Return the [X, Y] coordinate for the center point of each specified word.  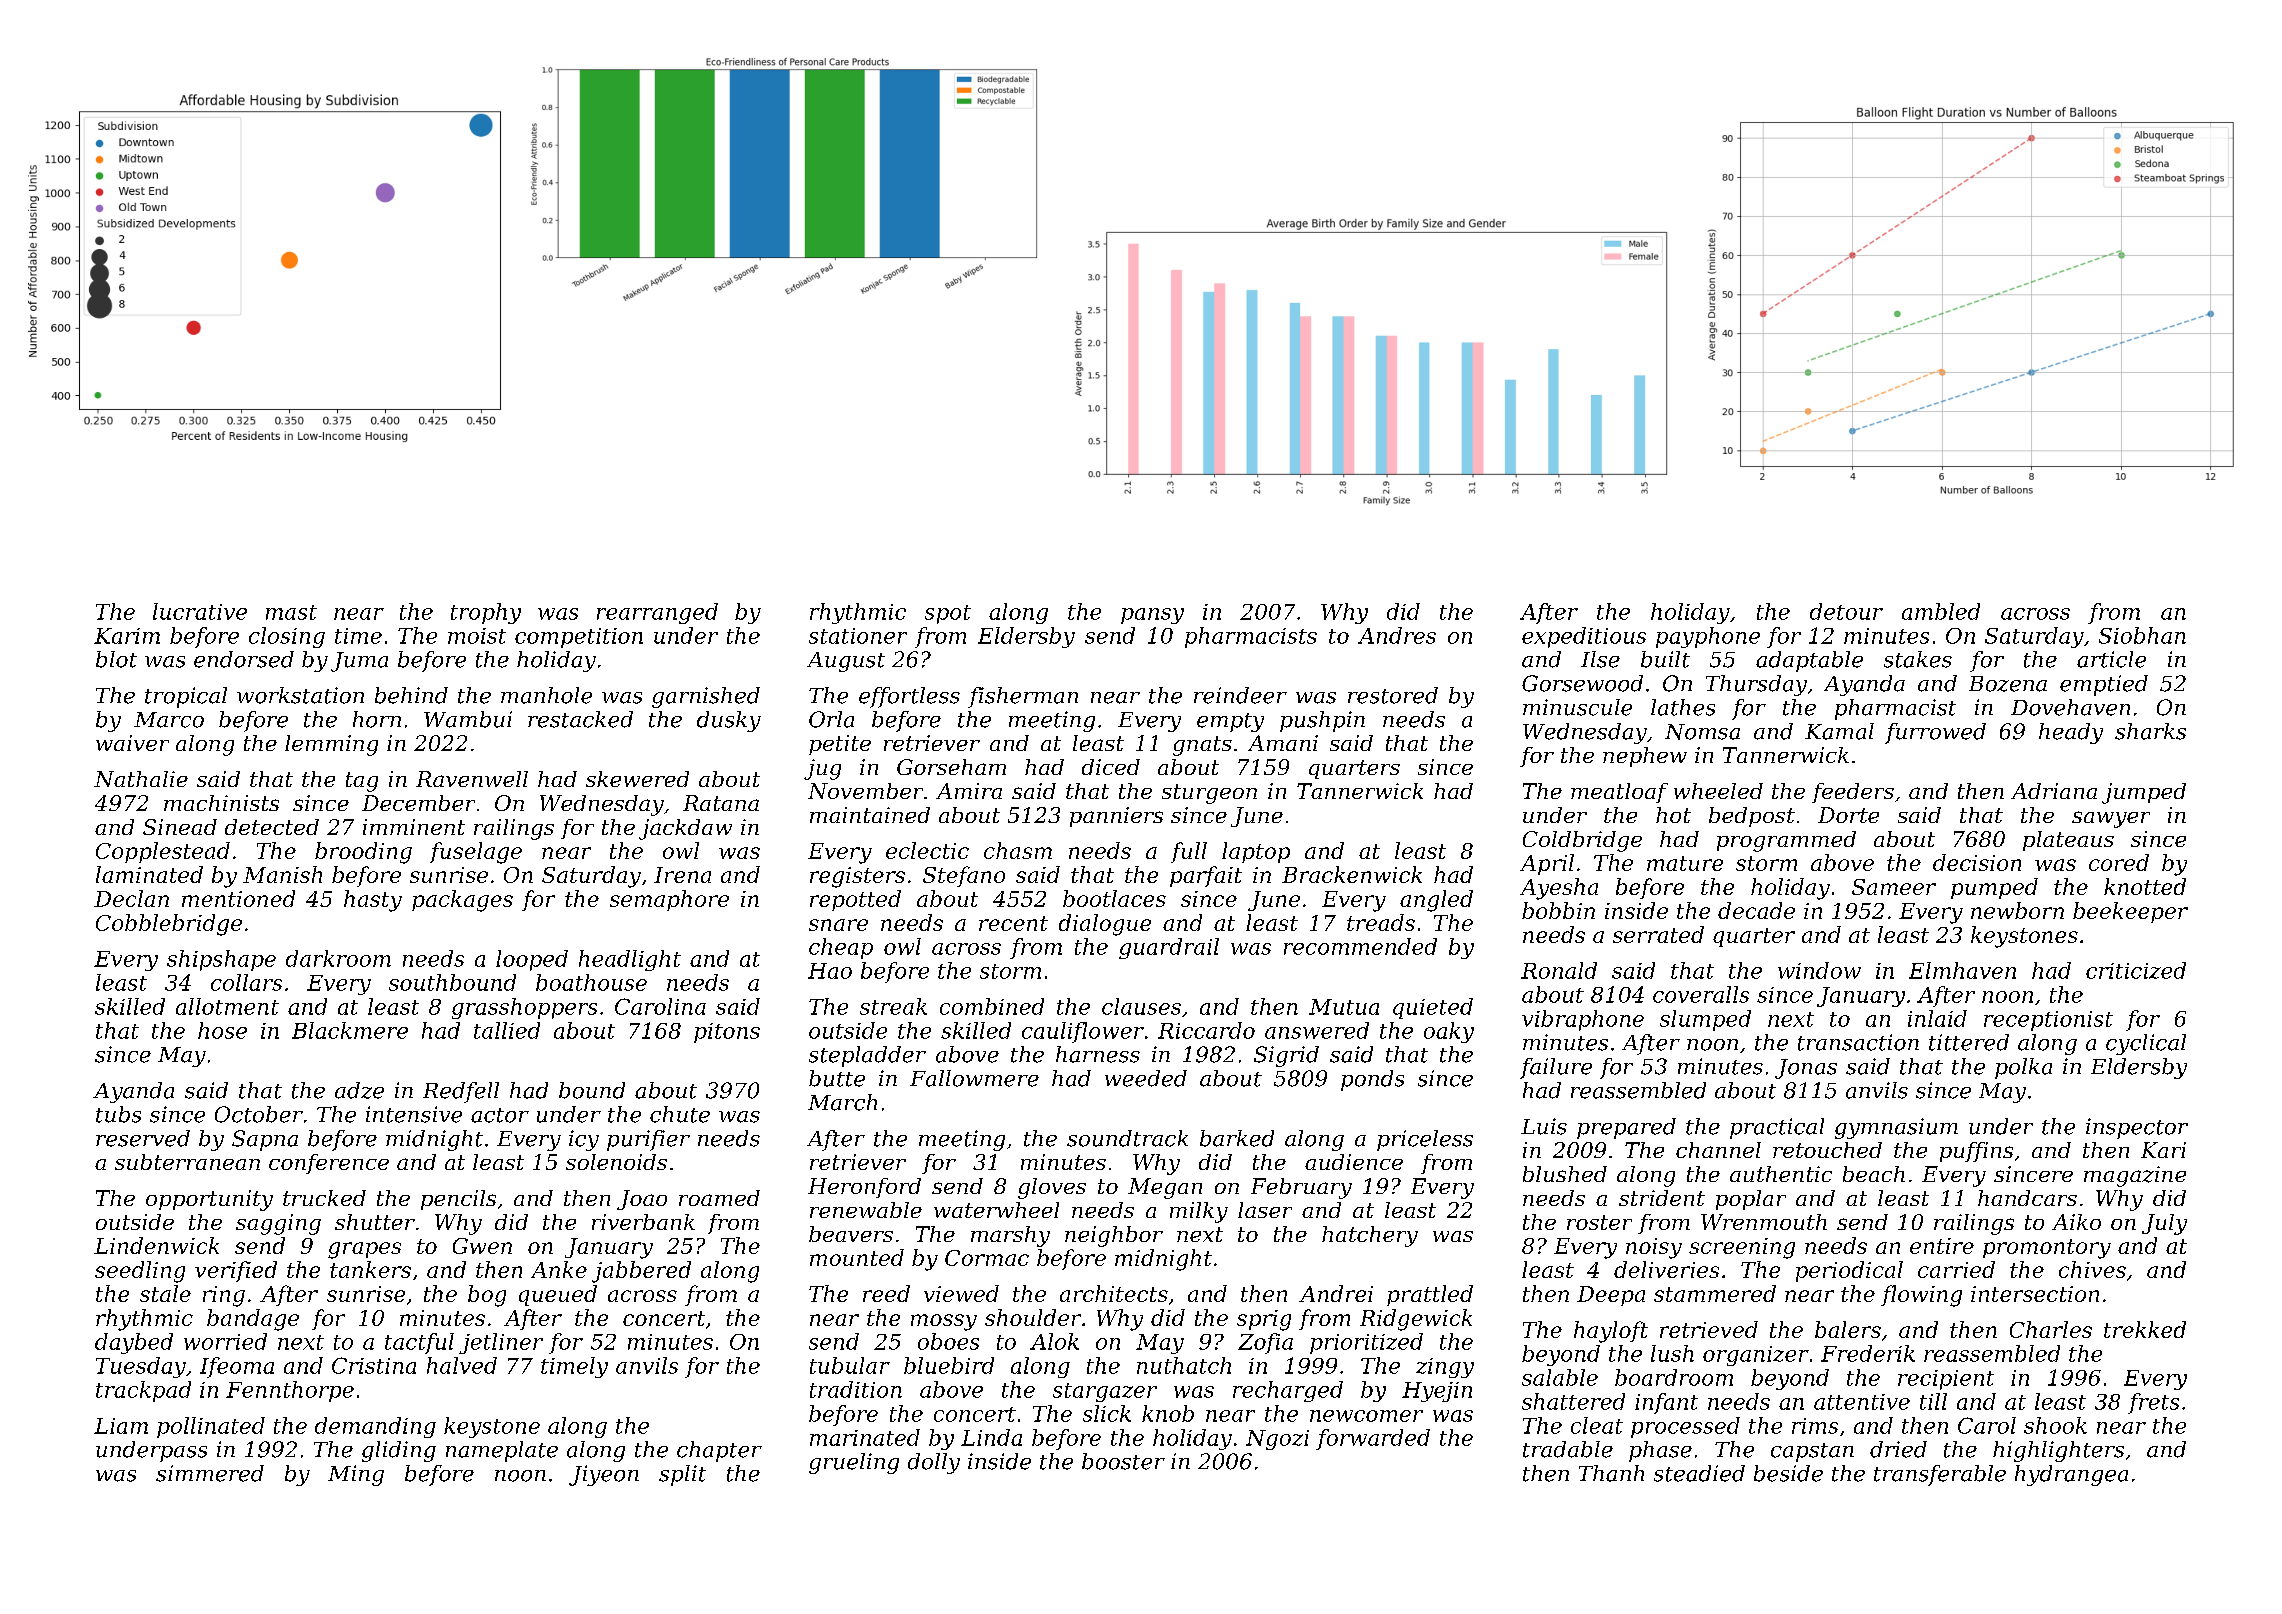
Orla [831, 719]
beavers [851, 1234]
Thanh [1611, 1473]
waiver [132, 743]
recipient [1946, 1380]
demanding [375, 1427]
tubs [118, 1114]
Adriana [2054, 791]
